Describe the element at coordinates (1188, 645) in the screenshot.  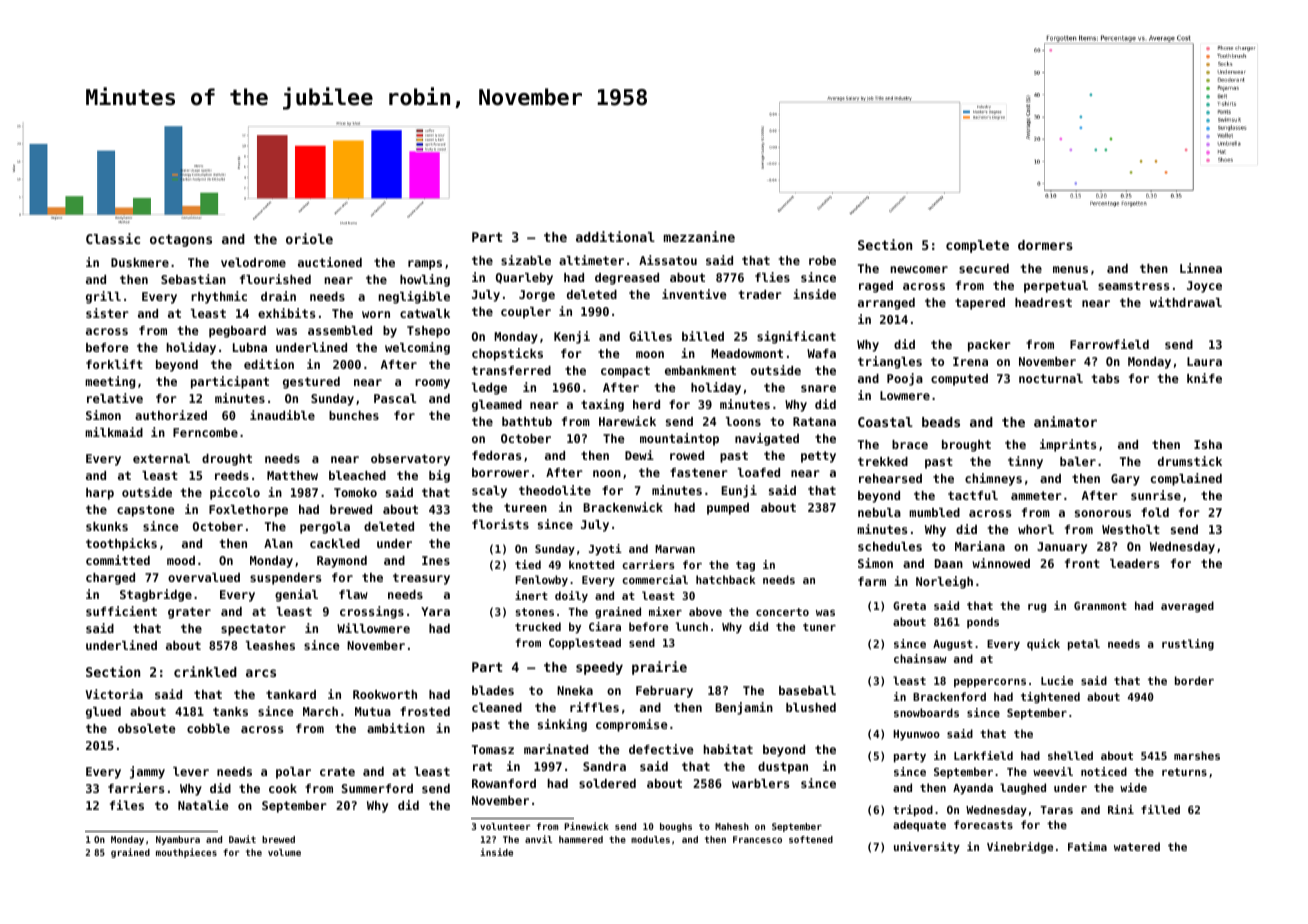
I see `rustling` at that location.
